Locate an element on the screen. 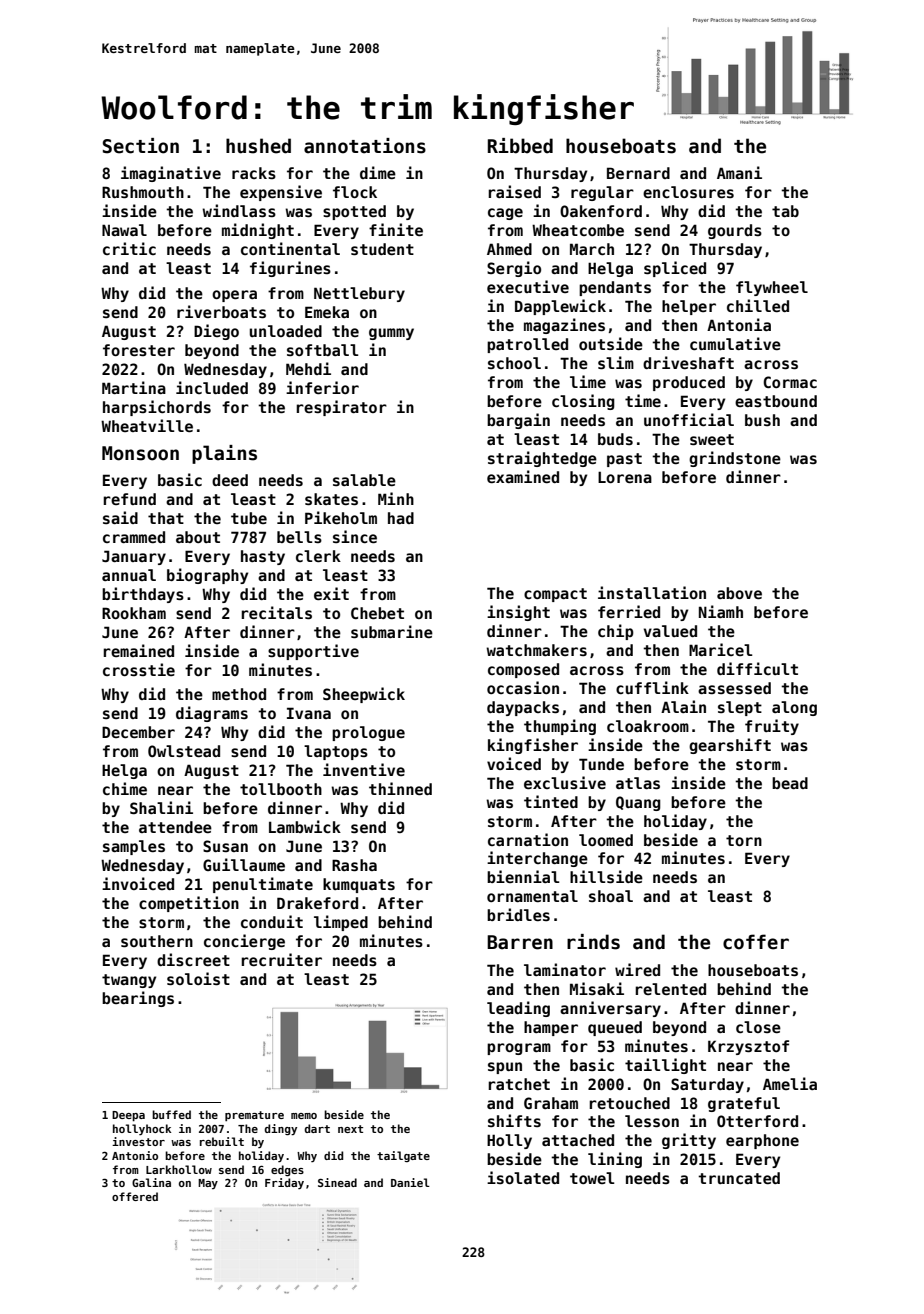  inferior is located at coordinates (322, 387).
